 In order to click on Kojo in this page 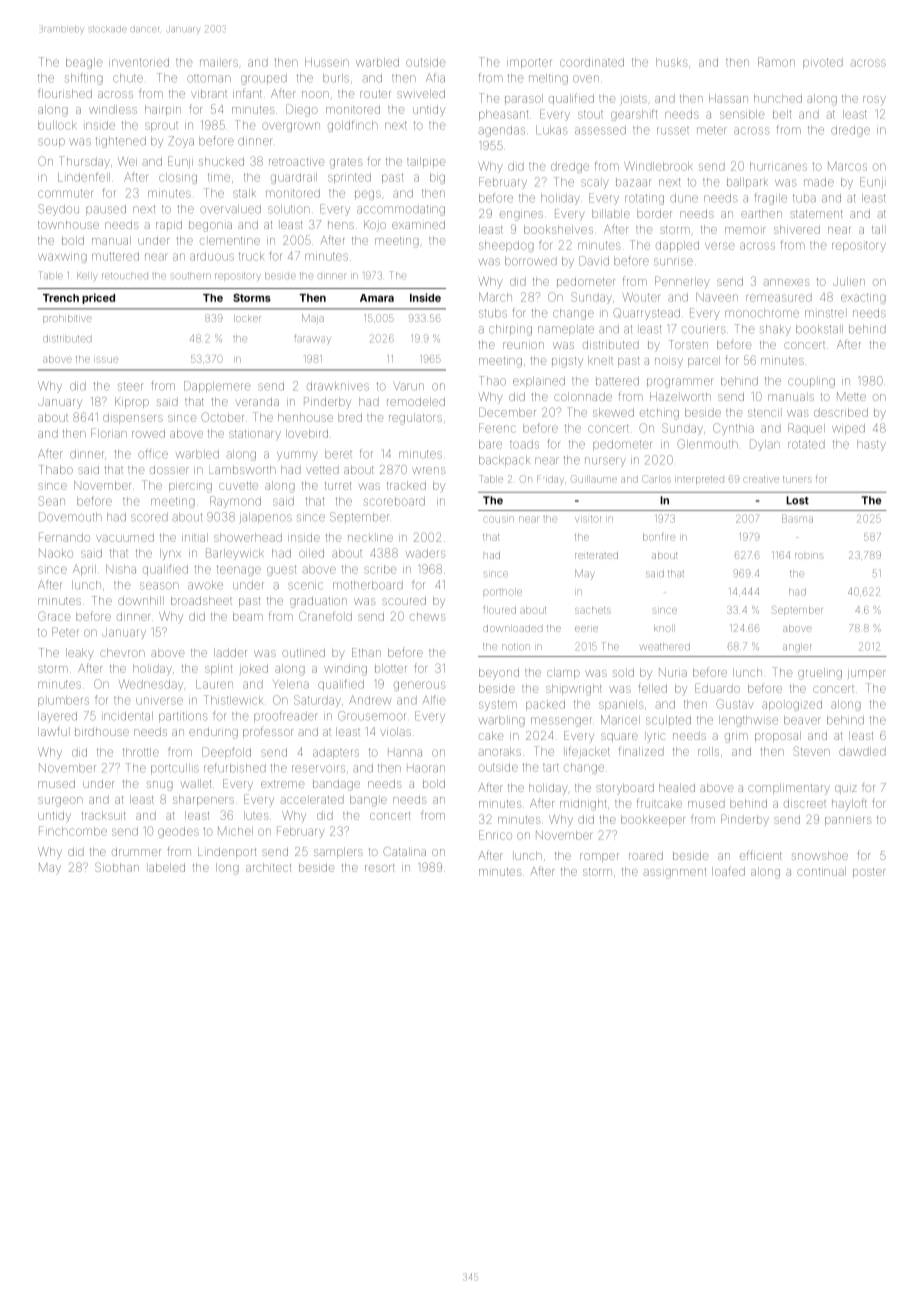, I will do `click(375, 225)`.
